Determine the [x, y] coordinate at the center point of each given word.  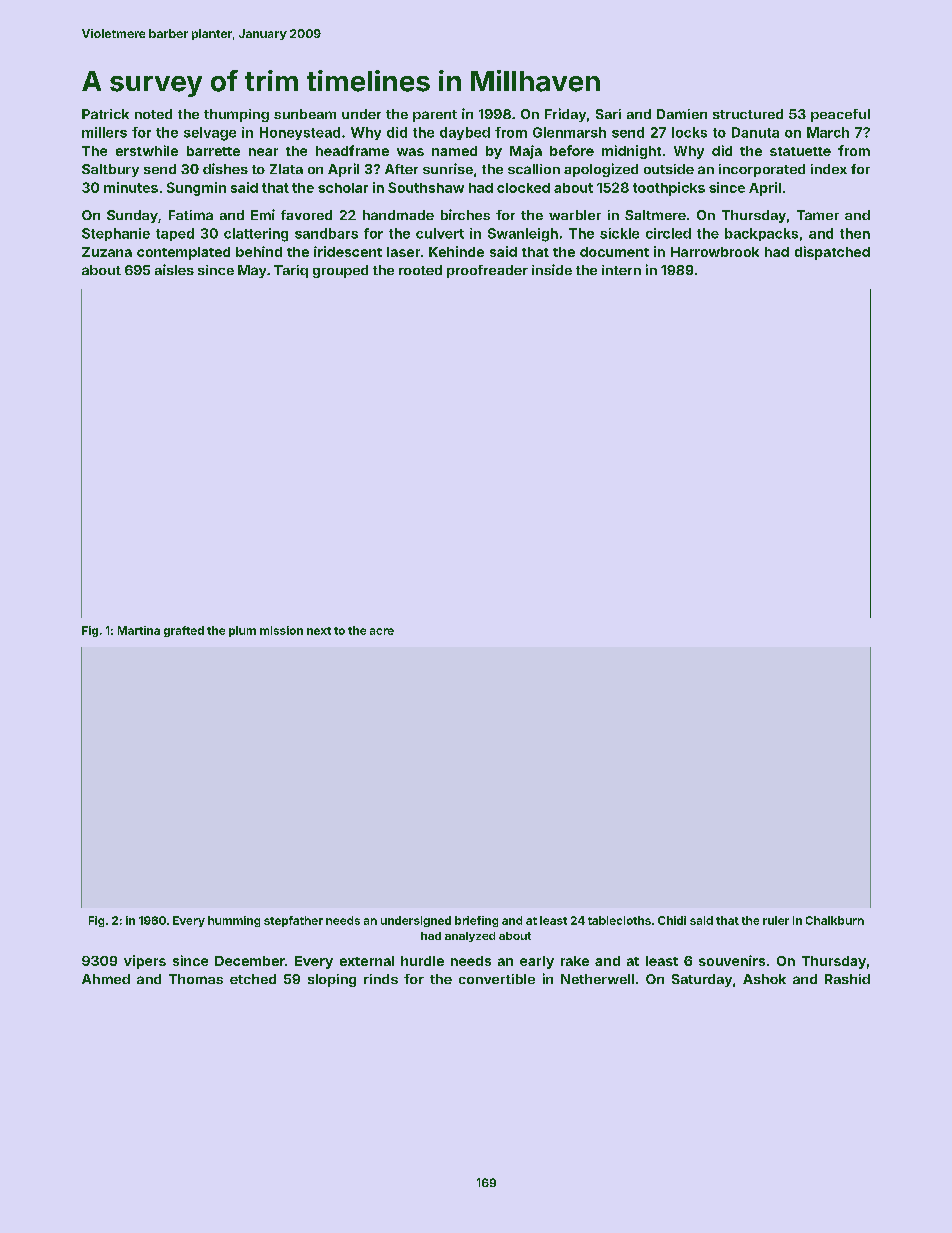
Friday [565, 115]
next [319, 631]
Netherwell [597, 979]
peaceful [840, 115]
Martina [139, 630]
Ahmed [106, 979]
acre [382, 631]
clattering [256, 235]
